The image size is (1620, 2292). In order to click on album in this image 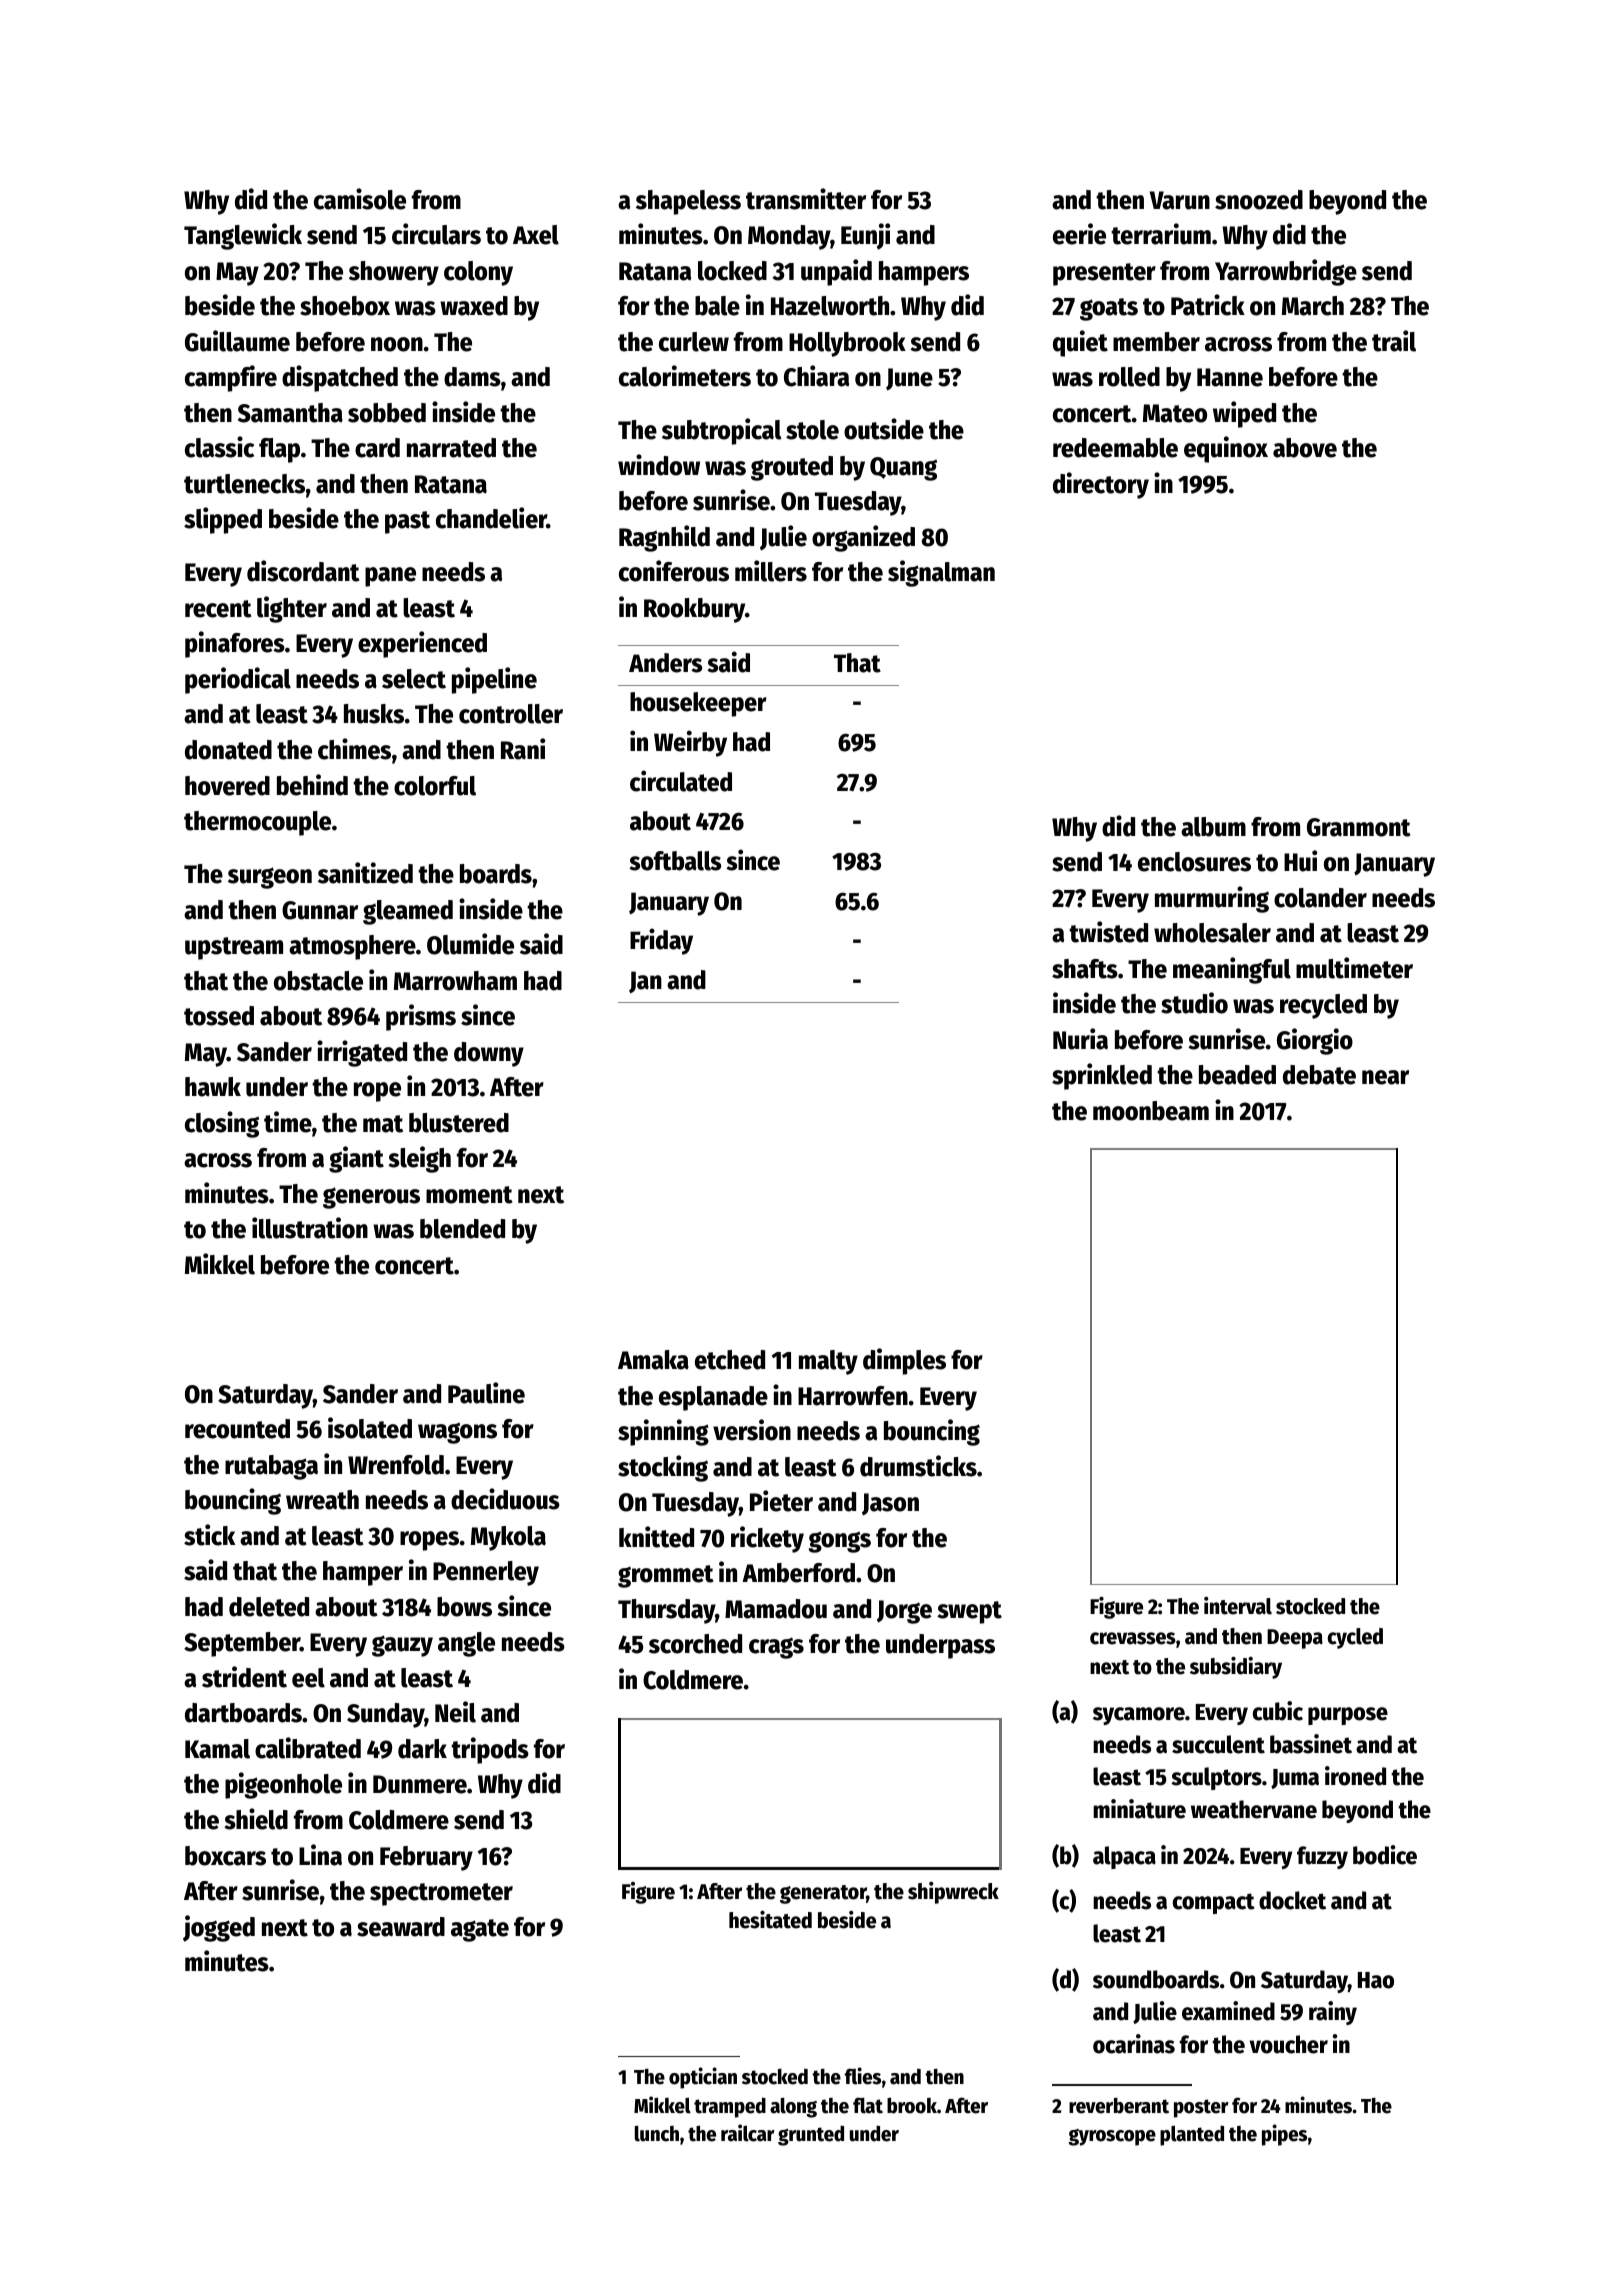, I will do `click(1213, 827)`.
